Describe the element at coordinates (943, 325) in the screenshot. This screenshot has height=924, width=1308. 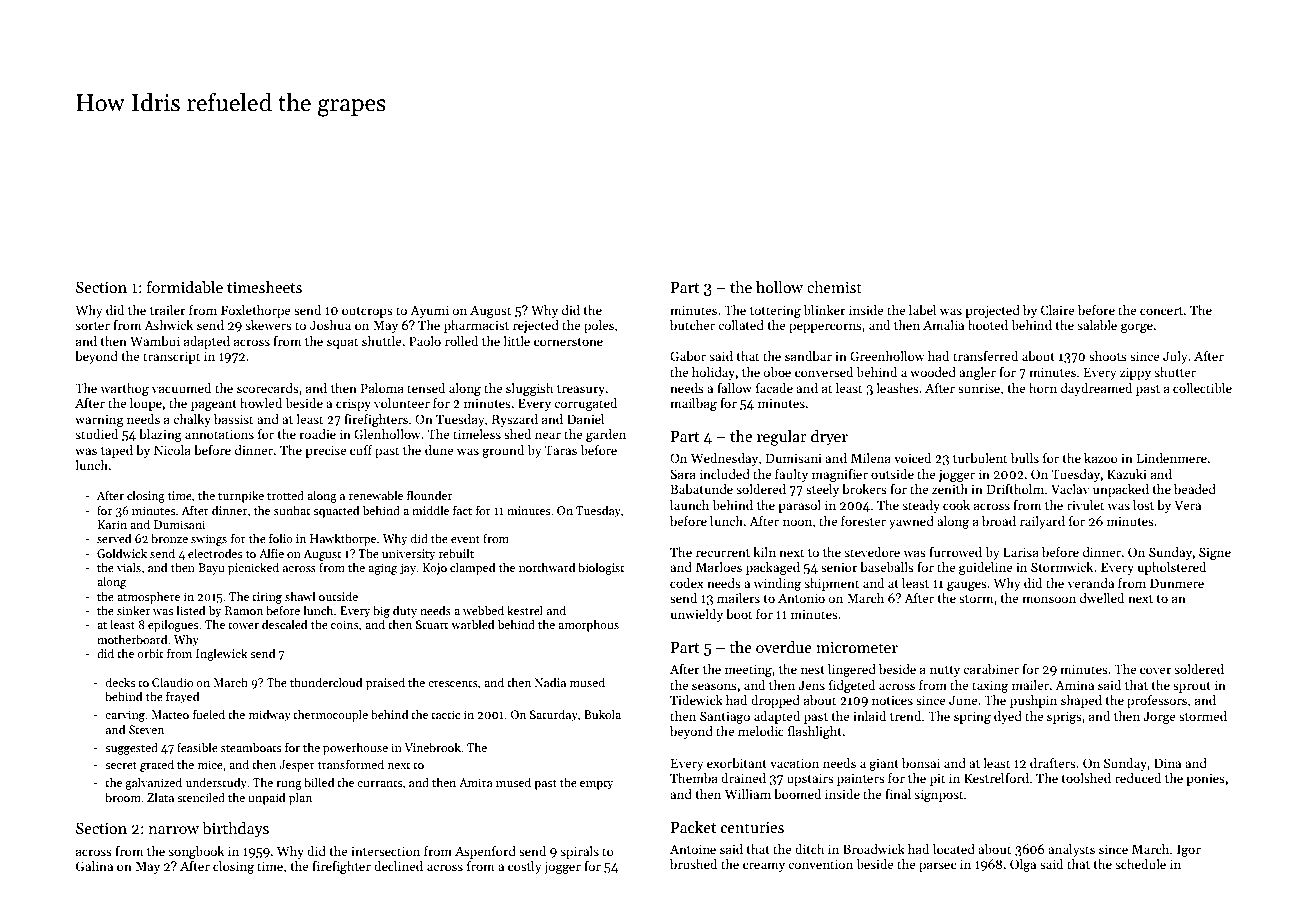
I see `Amalia` at that location.
